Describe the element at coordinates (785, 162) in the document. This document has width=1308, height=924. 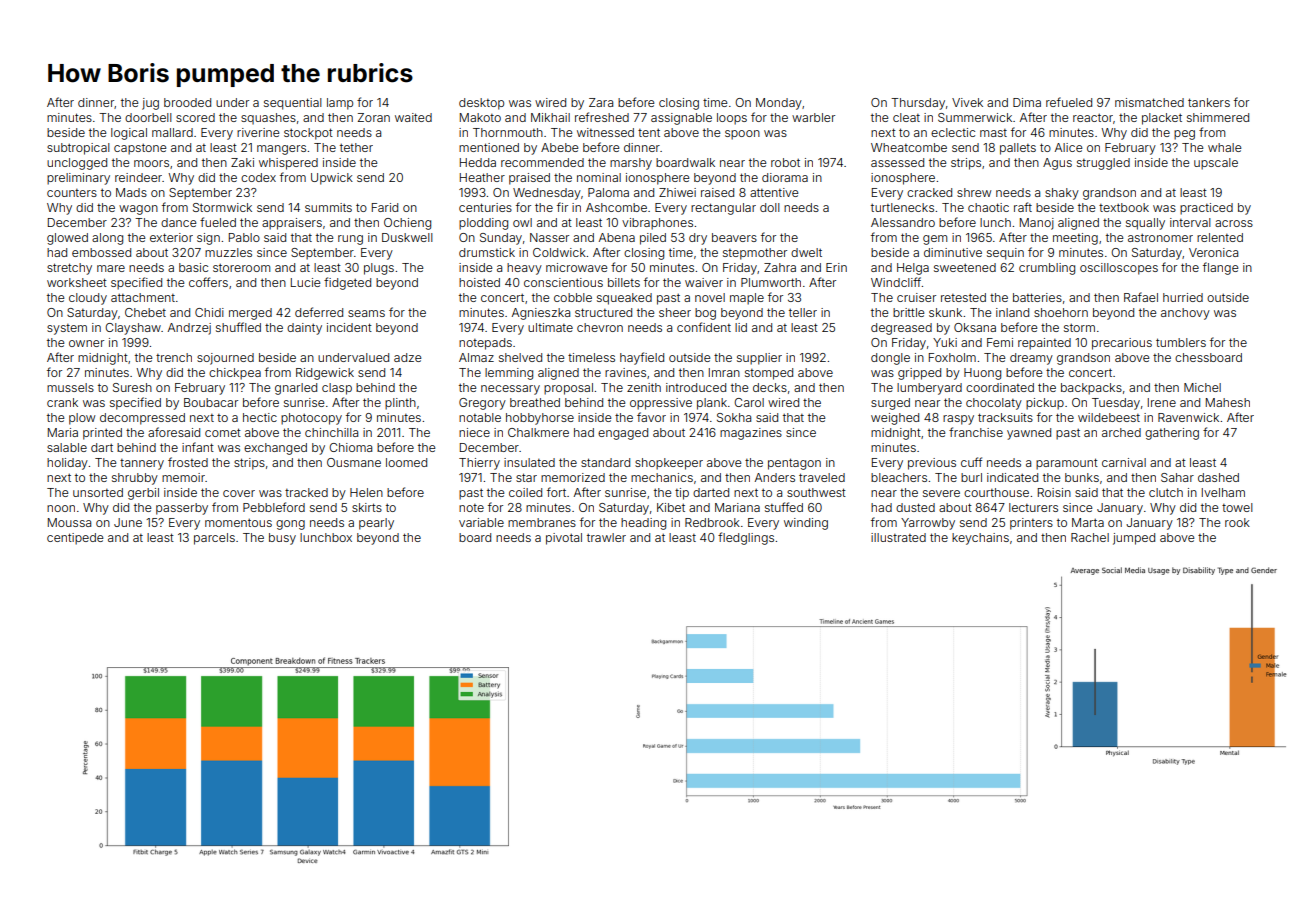
I see `robot` at that location.
